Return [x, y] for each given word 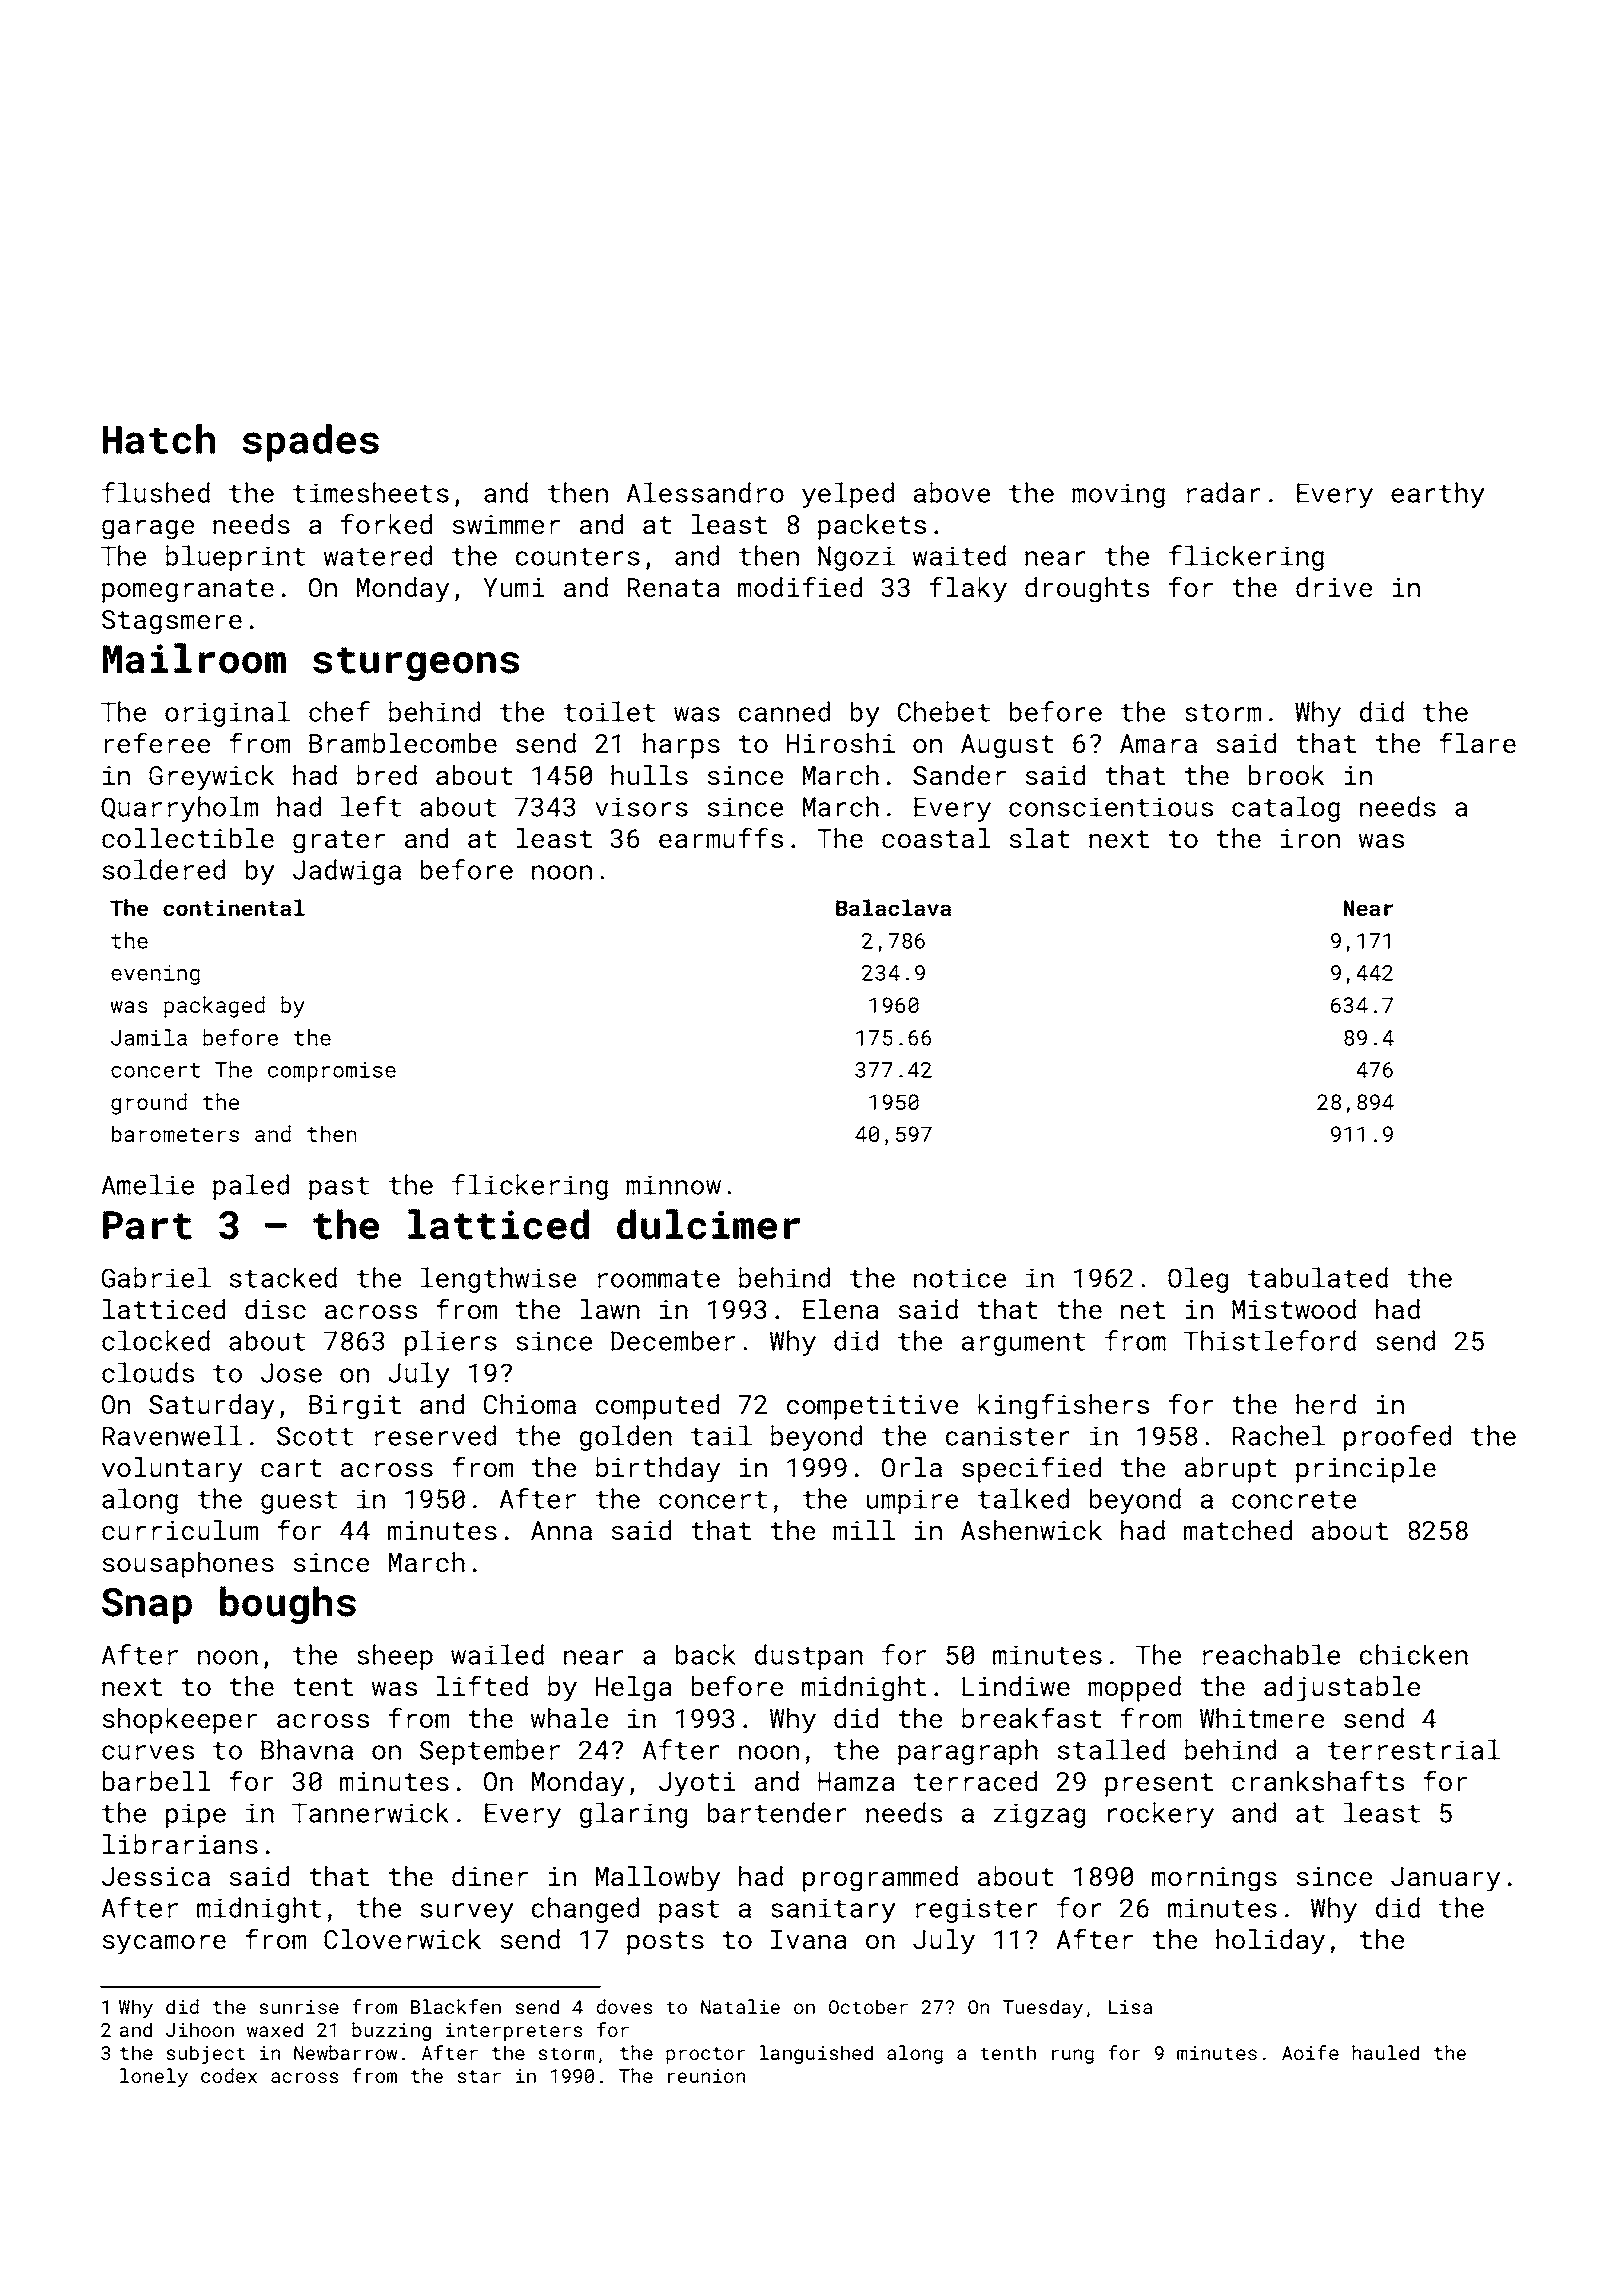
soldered [164, 869]
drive [1334, 587]
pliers [451, 1343]
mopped [1134, 1689]
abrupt [1231, 1470]
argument [1024, 1344]
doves [624, 2006]
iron [1310, 838]
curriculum [180, 1530]
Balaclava [893, 907]
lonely [154, 2077]
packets [872, 527]
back [705, 1654]
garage [148, 529]
